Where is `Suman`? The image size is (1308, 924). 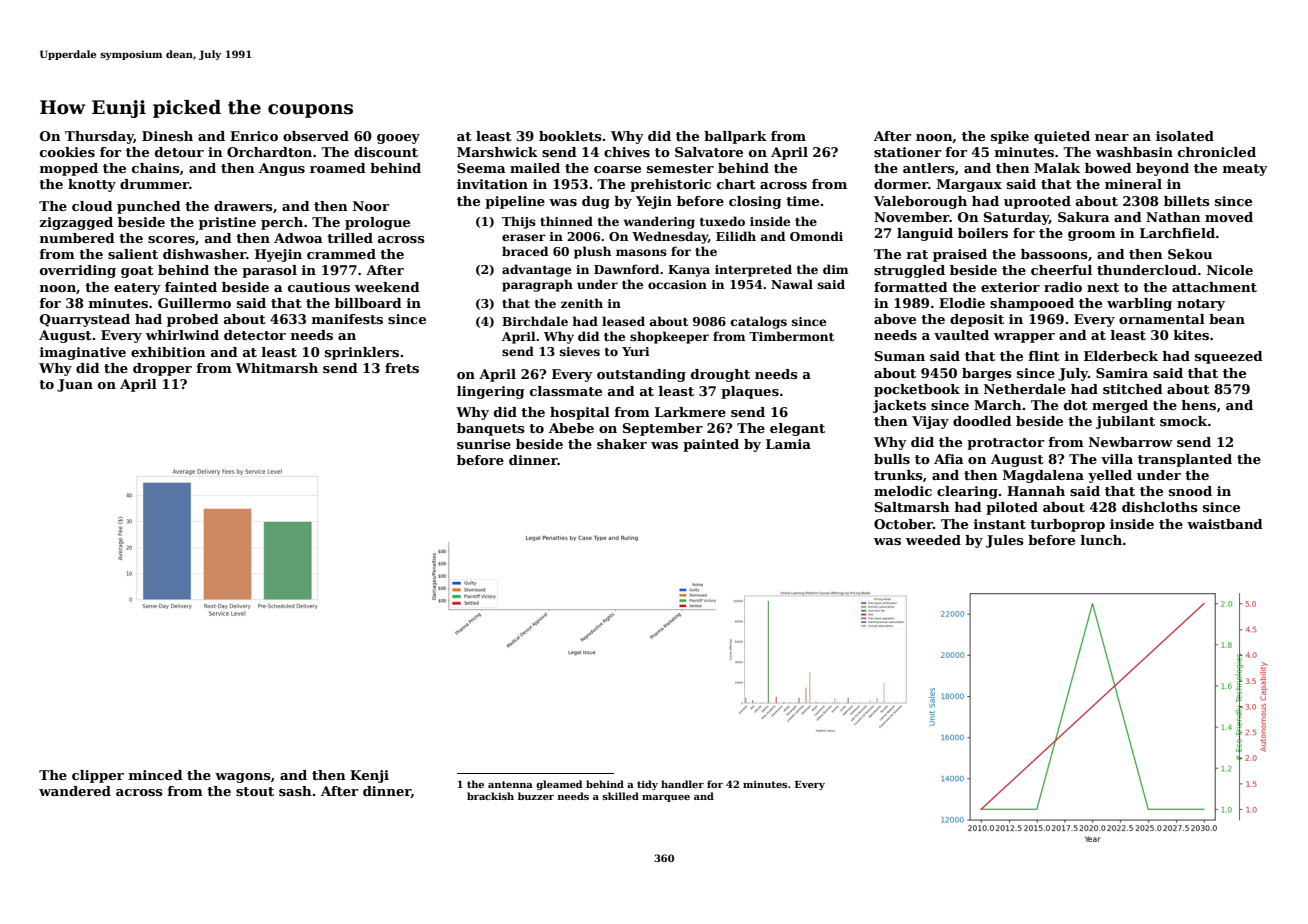 Suman is located at coordinates (900, 356).
